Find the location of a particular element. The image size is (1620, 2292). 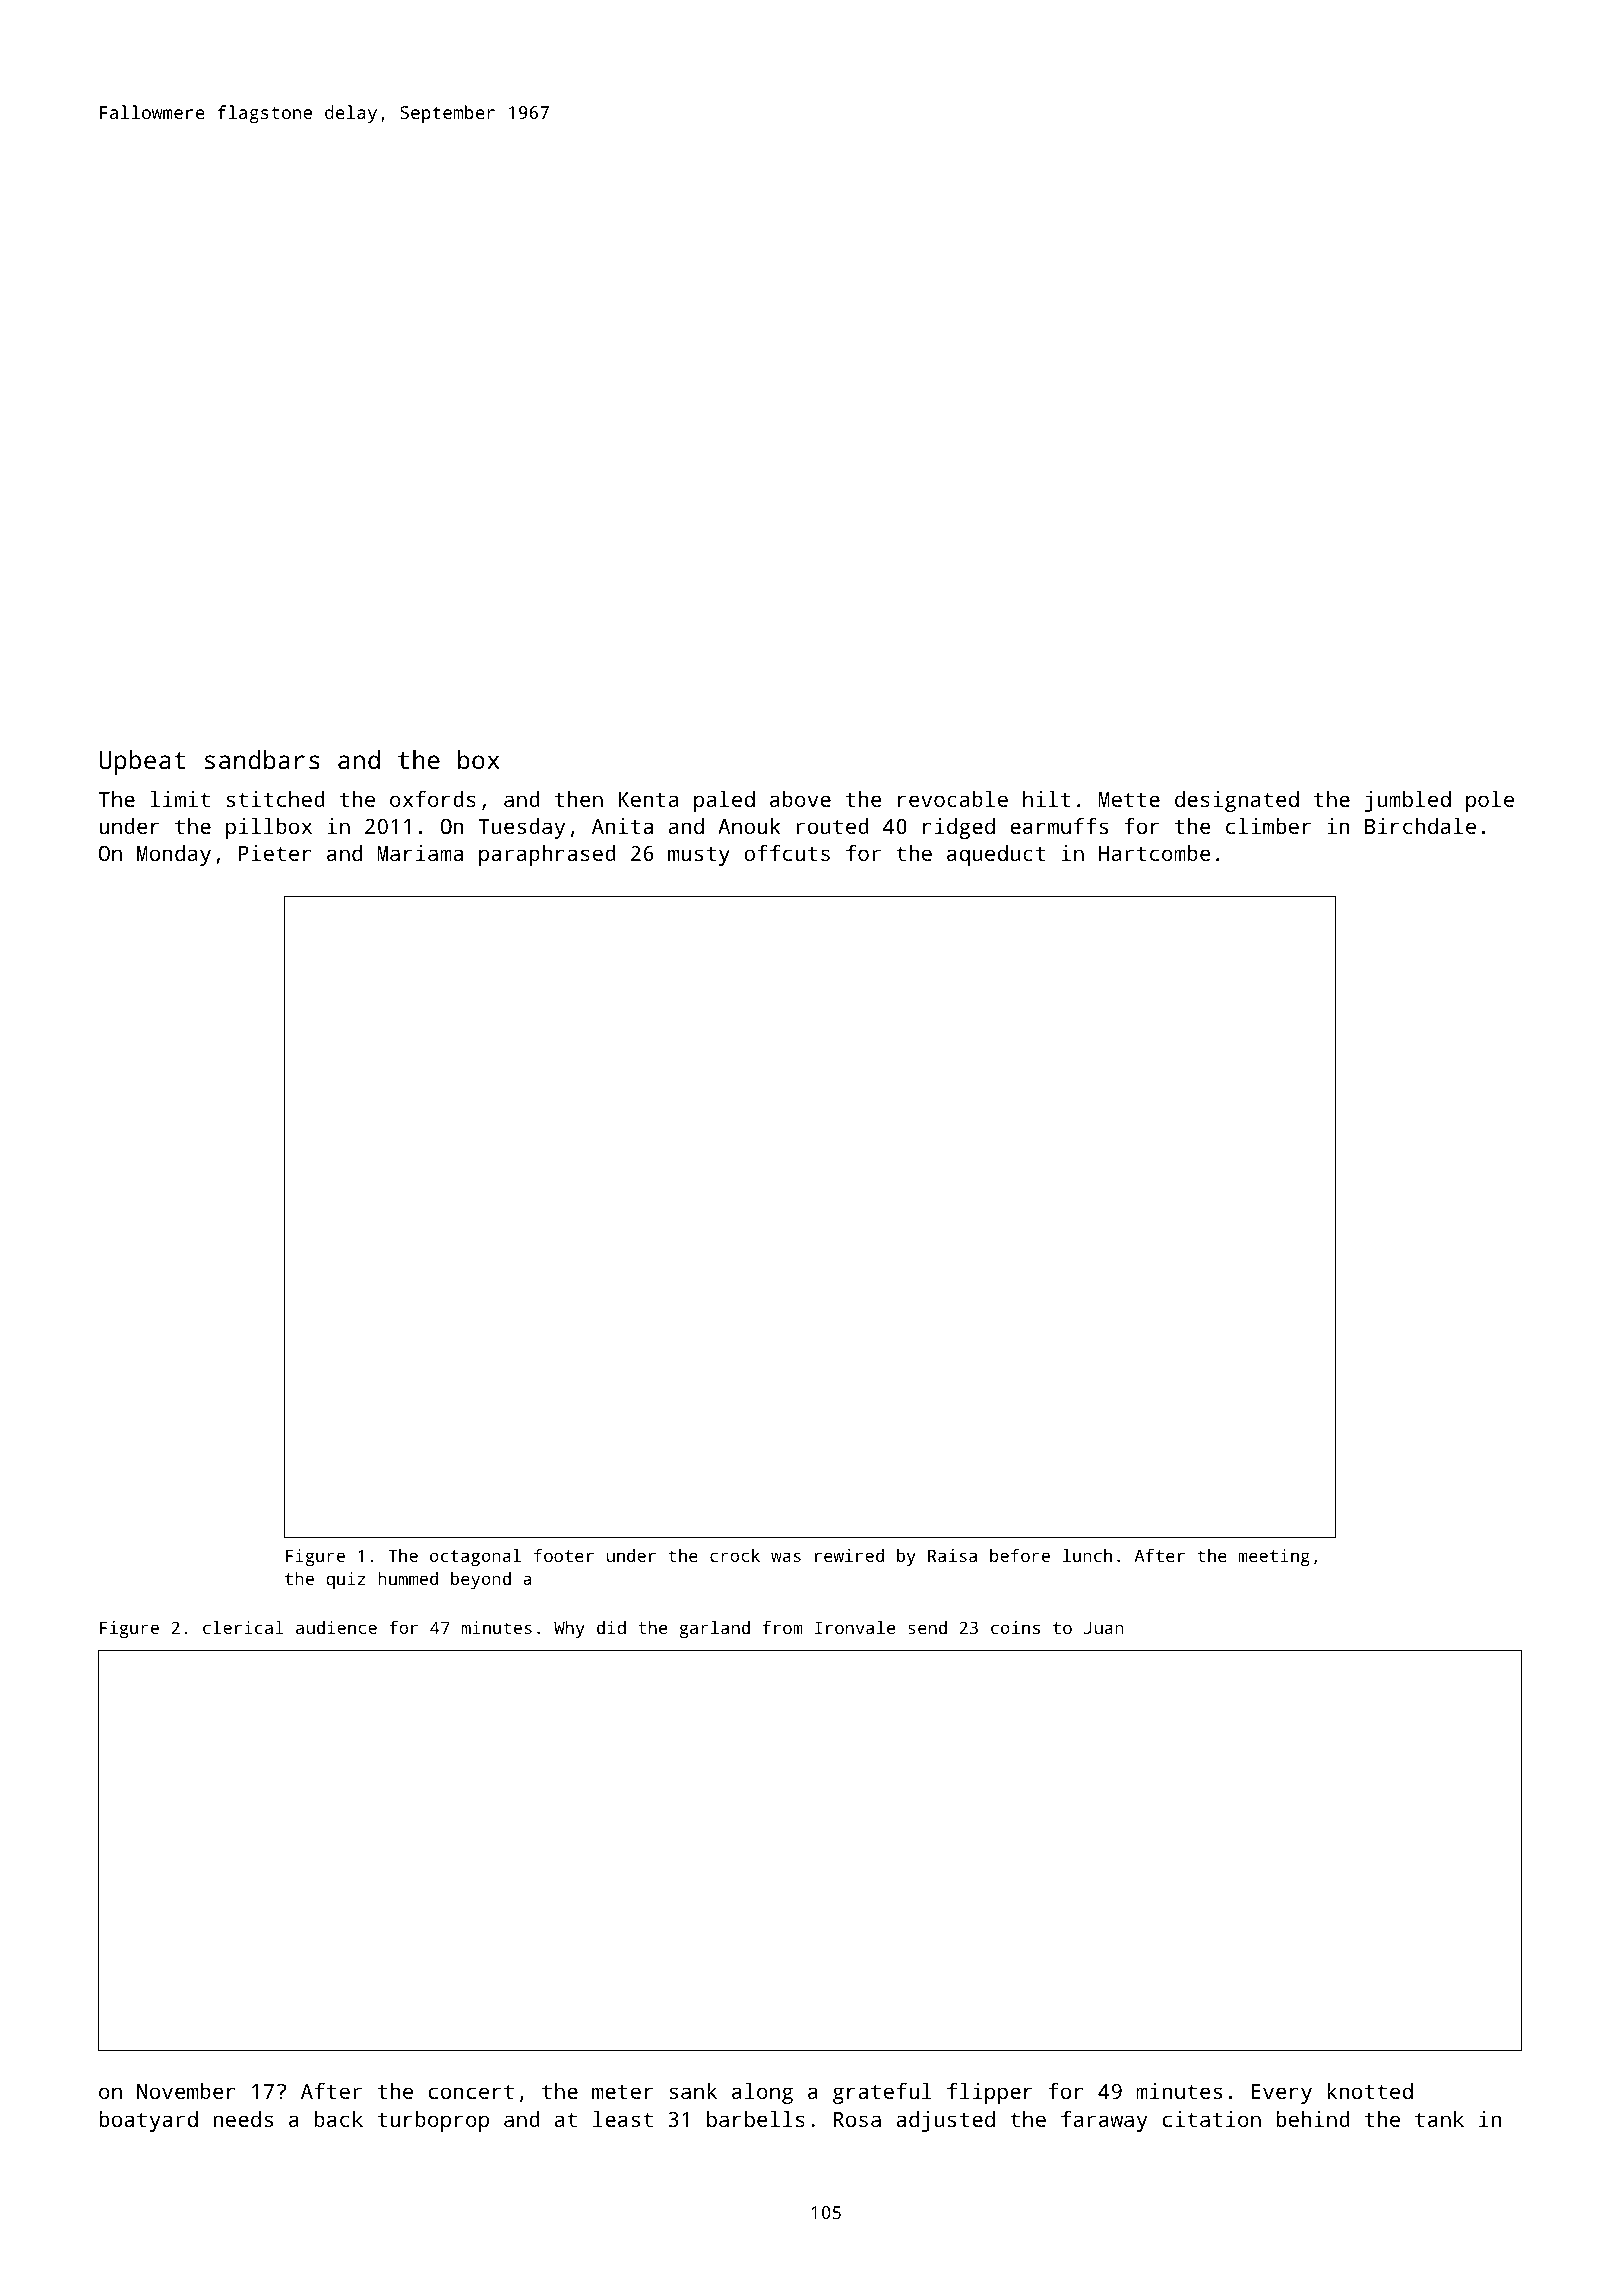

paraphrased is located at coordinates (547, 855).
